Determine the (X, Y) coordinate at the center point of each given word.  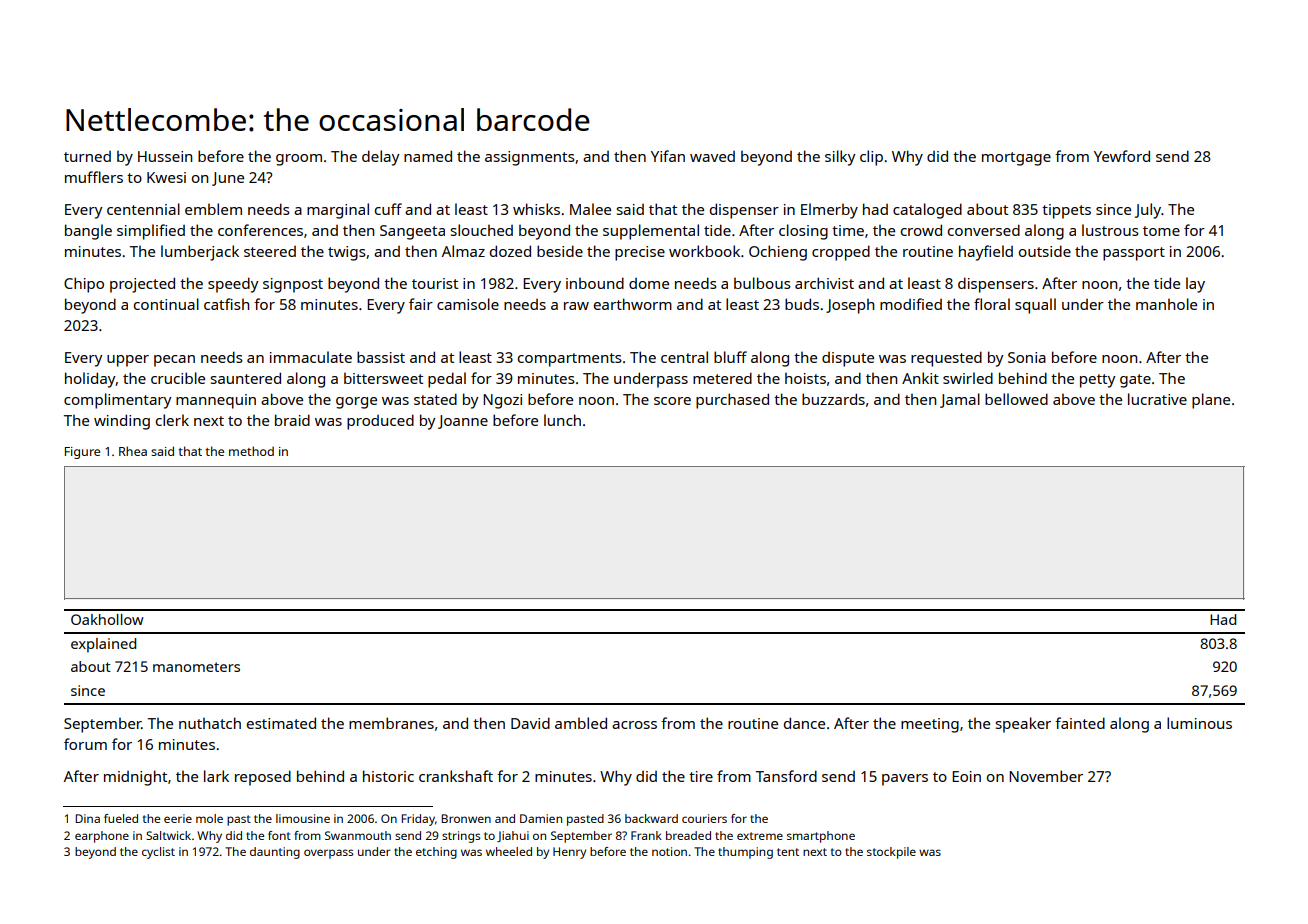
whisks (536, 209)
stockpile (891, 853)
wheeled (509, 851)
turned (87, 156)
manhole (1166, 304)
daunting (275, 853)
